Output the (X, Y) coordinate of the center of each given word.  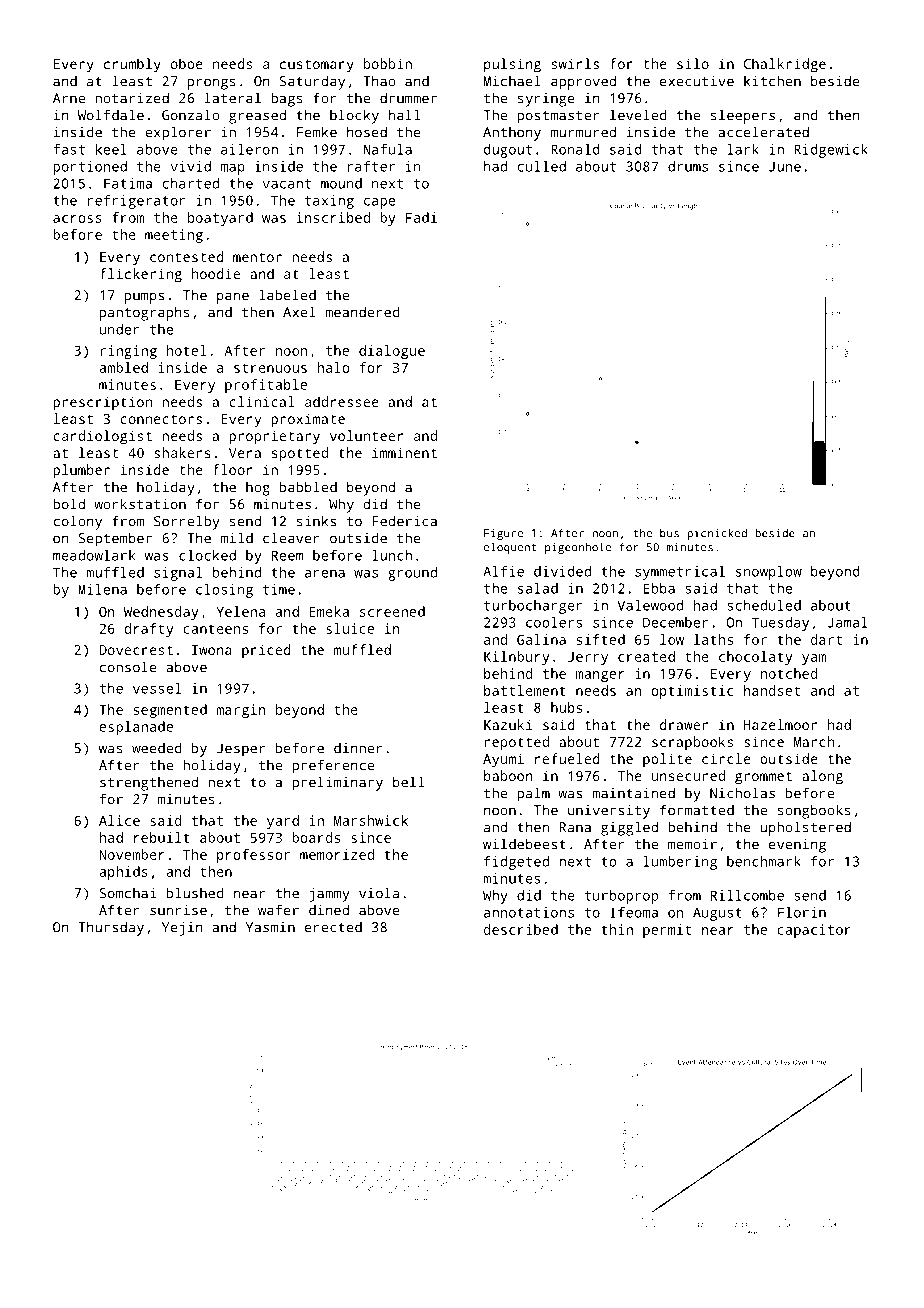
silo (693, 63)
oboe (187, 63)
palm (533, 794)
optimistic (692, 692)
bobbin (388, 63)
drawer (684, 724)
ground (412, 574)
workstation (140, 504)
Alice (119, 820)
